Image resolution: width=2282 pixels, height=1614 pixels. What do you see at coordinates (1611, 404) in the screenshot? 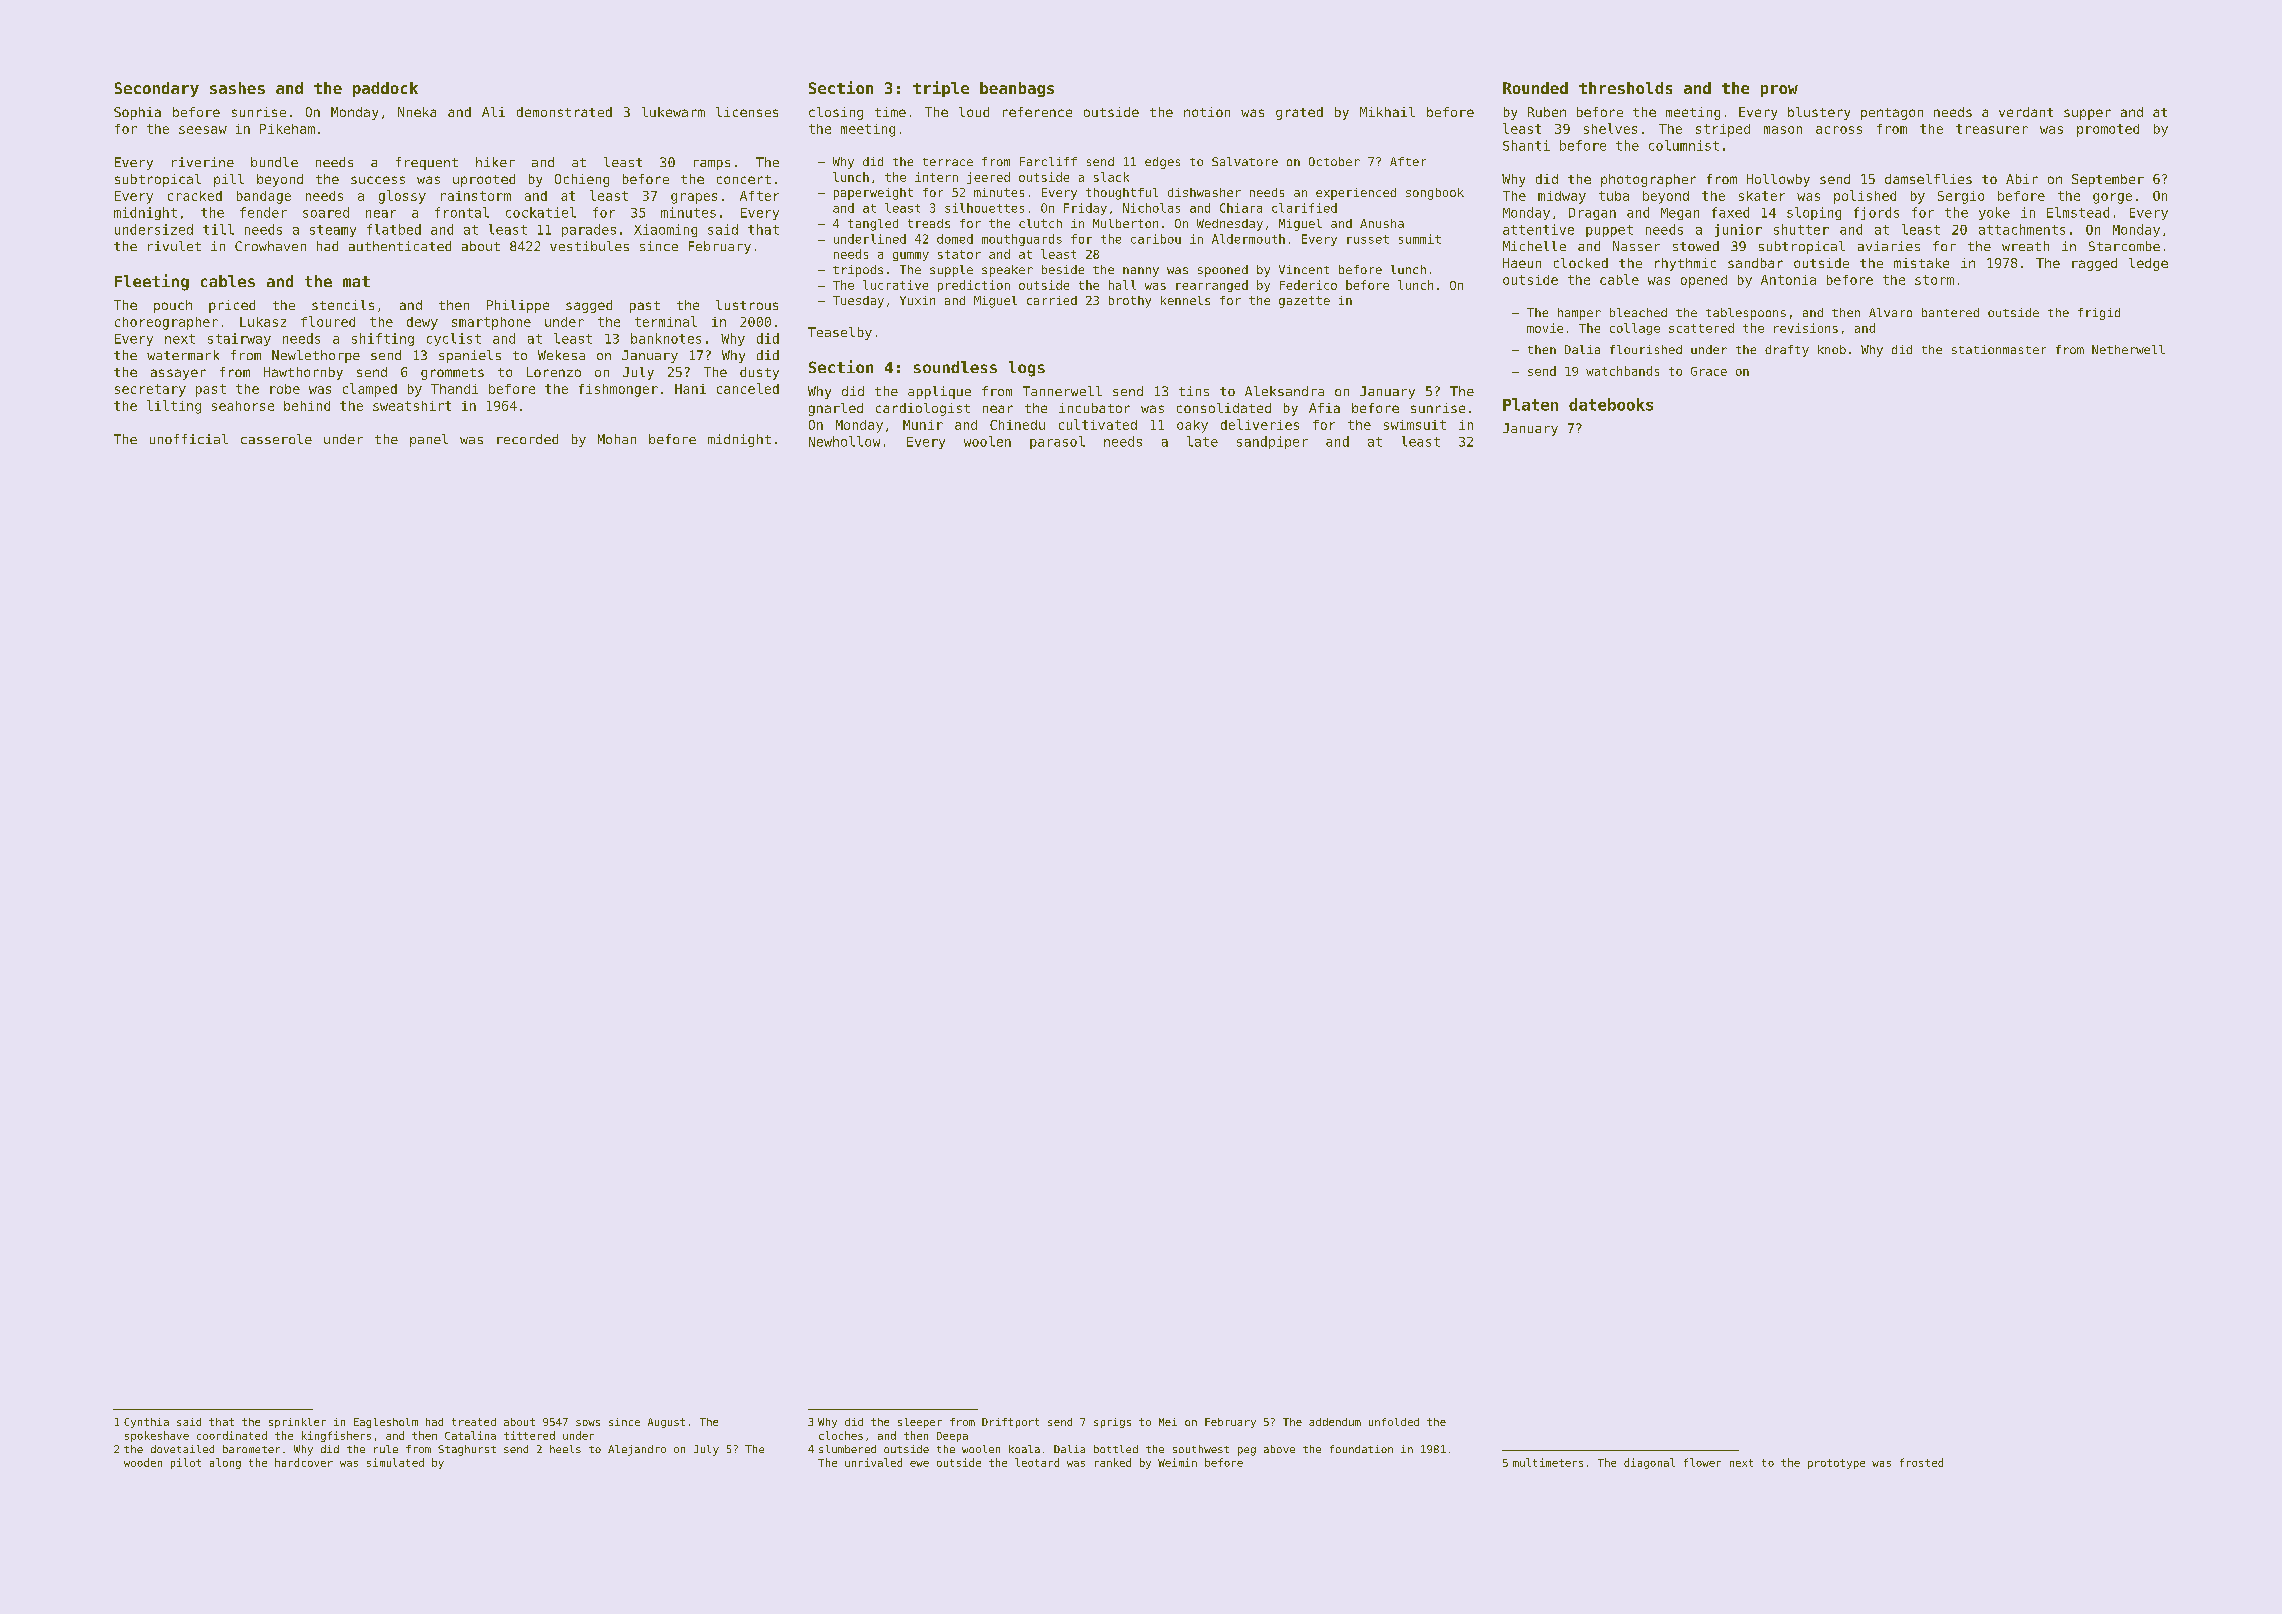
I see `datebooks` at bounding box center [1611, 404].
